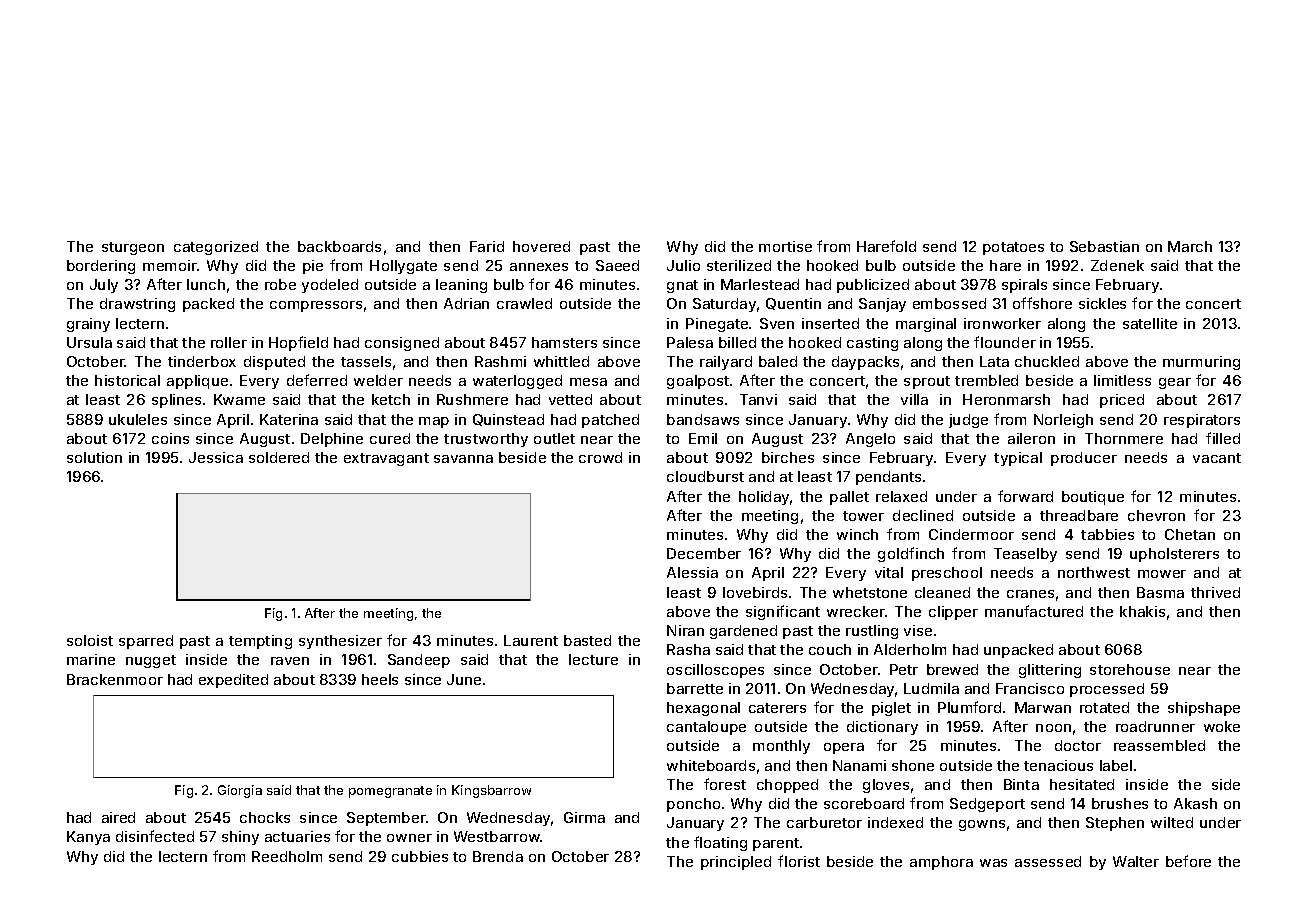 The image size is (1308, 924). I want to click on khakis, so click(1142, 611).
